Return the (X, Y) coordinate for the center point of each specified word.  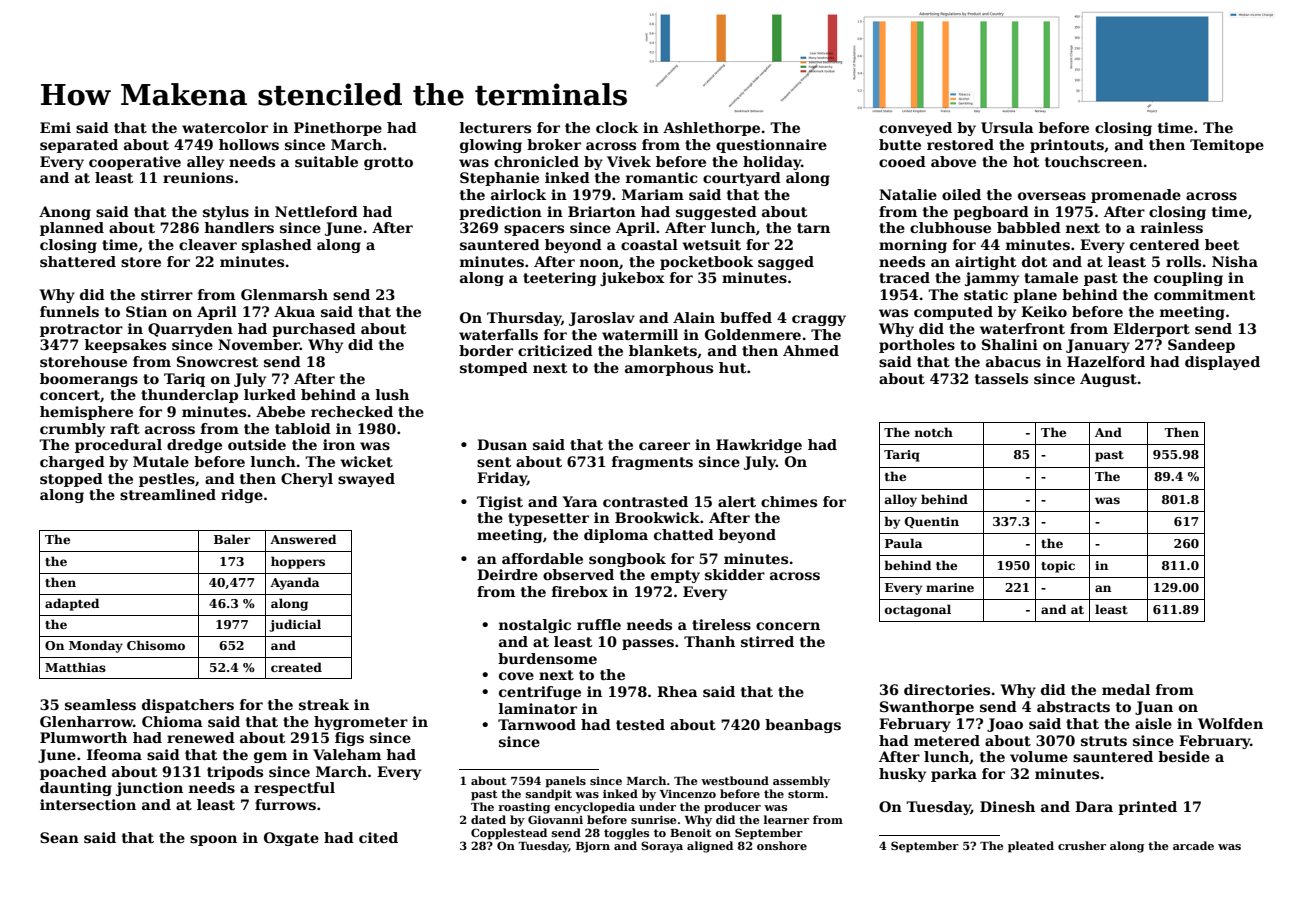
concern (788, 626)
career (664, 446)
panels (565, 782)
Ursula (1007, 127)
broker (554, 144)
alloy (901, 500)
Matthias (75, 667)
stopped (71, 480)
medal (1126, 689)
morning (913, 246)
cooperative (135, 163)
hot (1026, 161)
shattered (78, 261)
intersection (88, 804)
